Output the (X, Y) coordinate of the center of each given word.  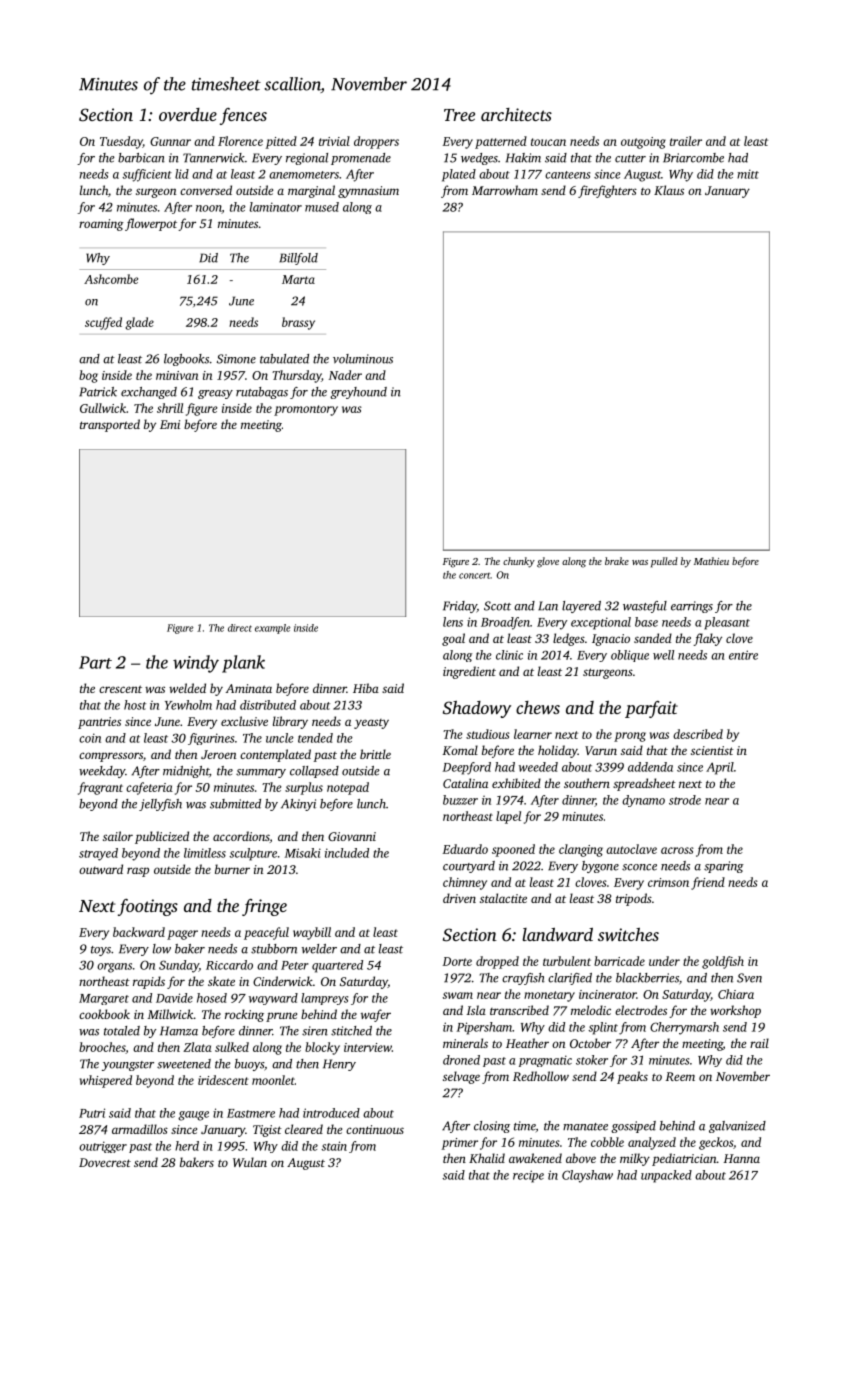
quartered (337, 966)
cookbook (104, 1014)
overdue (188, 114)
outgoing (643, 143)
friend (708, 883)
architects (516, 114)
